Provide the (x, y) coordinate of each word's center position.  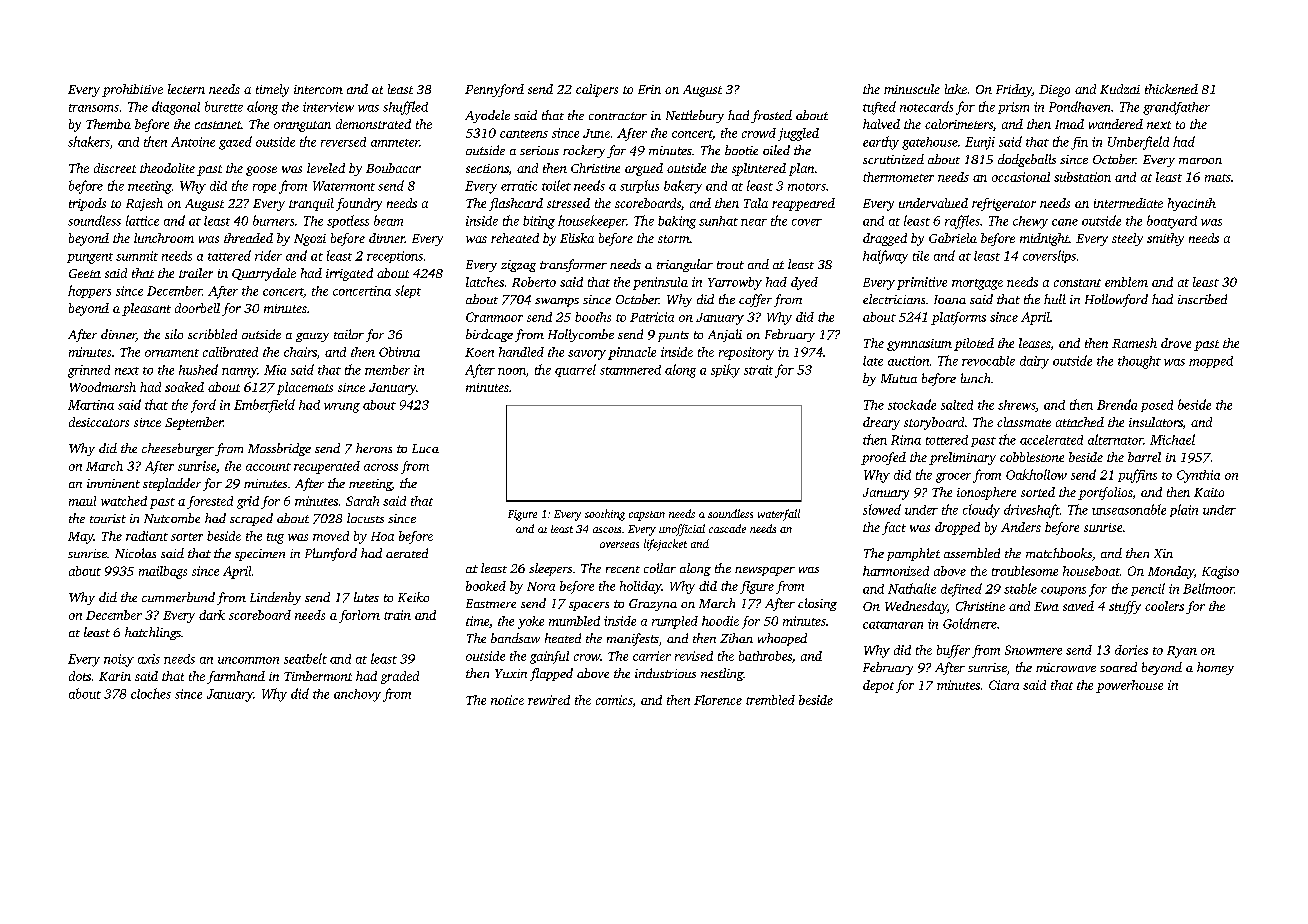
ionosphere (986, 493)
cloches (151, 693)
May (81, 538)
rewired (549, 700)
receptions (395, 257)
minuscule (912, 89)
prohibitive (132, 90)
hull (1055, 299)
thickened (1171, 89)
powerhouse (1129, 686)
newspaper (765, 571)
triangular (685, 265)
